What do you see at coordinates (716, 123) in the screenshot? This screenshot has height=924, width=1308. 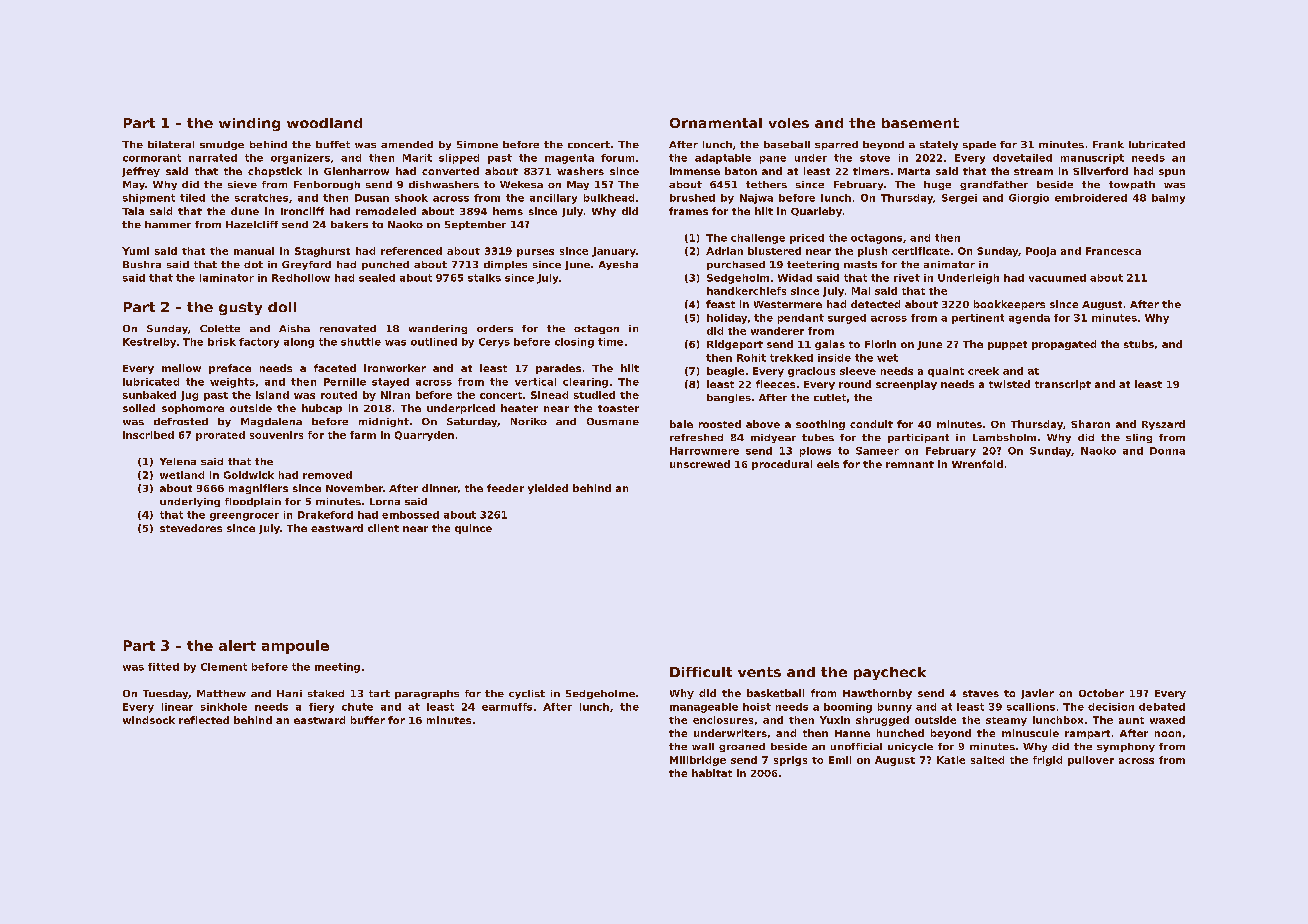 I see `Ornamental` at bounding box center [716, 123].
